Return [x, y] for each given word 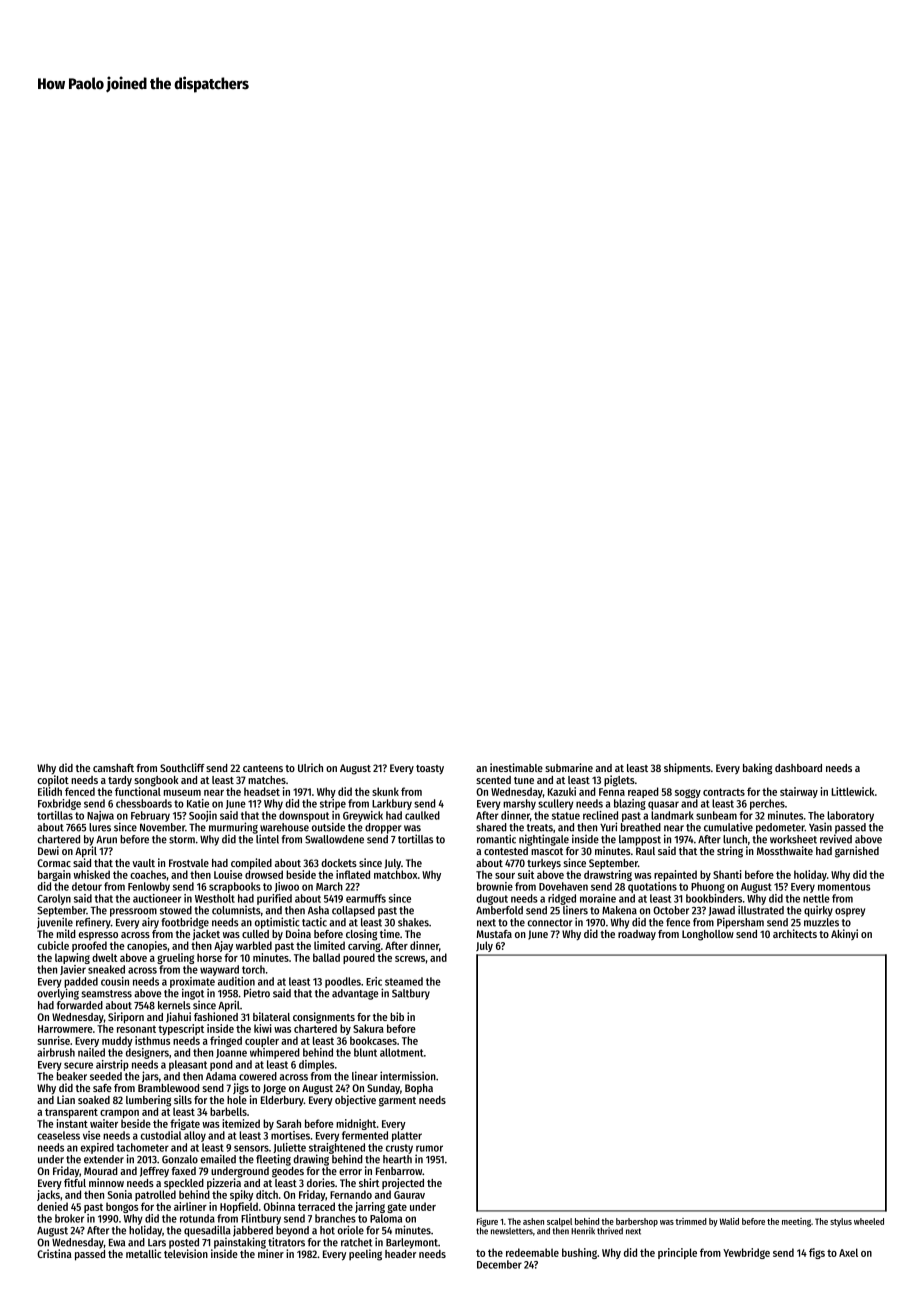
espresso [98, 936]
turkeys [544, 864]
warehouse [284, 827]
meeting [796, 1222]
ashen [533, 1221]
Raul [645, 851]
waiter [104, 1123]
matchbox [396, 874]
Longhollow [708, 935]
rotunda [197, 1218]
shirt [369, 1182]
